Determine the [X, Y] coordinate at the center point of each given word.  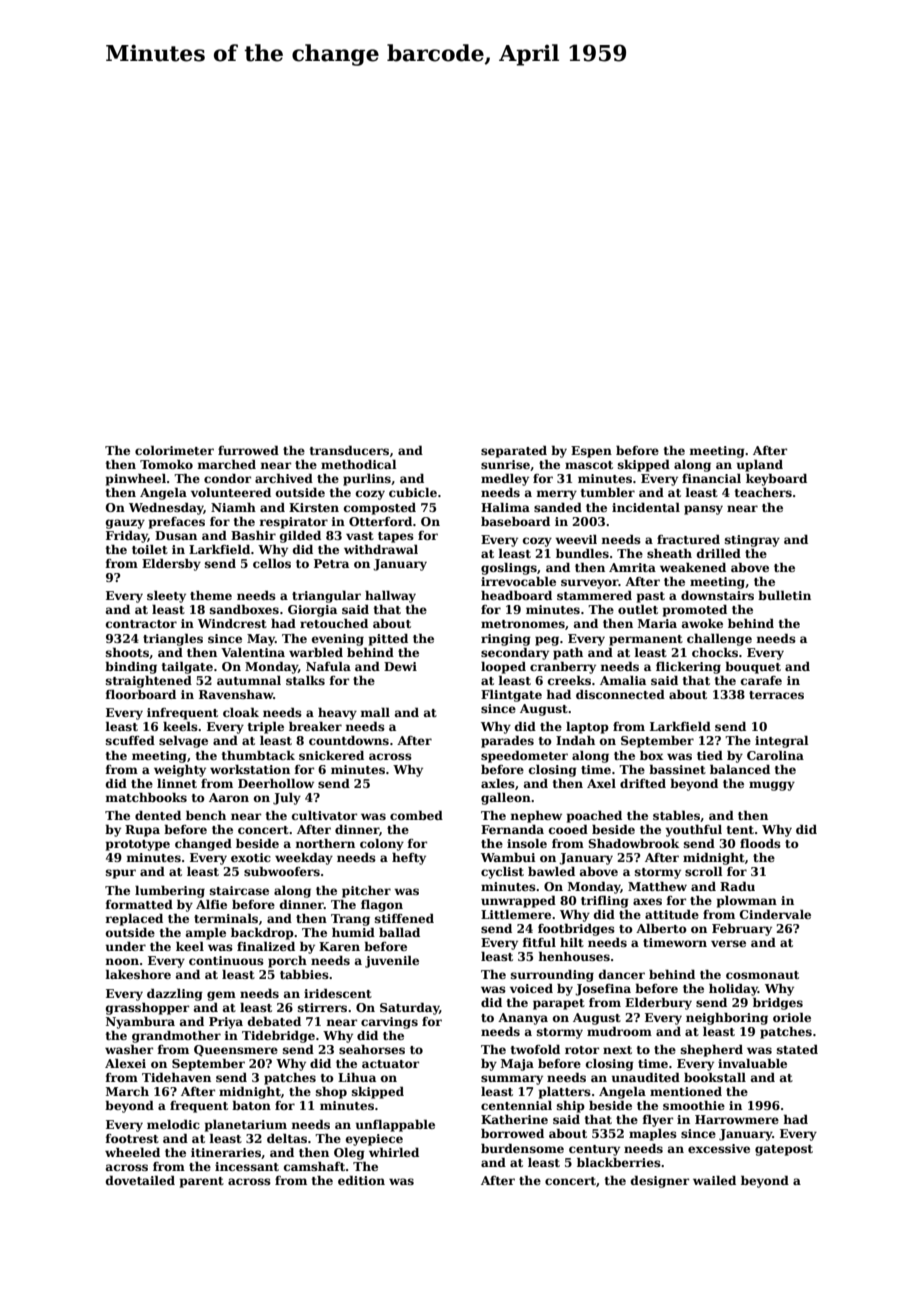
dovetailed [140, 1180]
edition [361, 1180]
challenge [719, 639]
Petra [331, 563]
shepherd [712, 1050]
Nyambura [140, 1022]
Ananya [523, 1019]
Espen [591, 452]
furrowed [248, 450]
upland [760, 465]
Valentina [253, 652]
